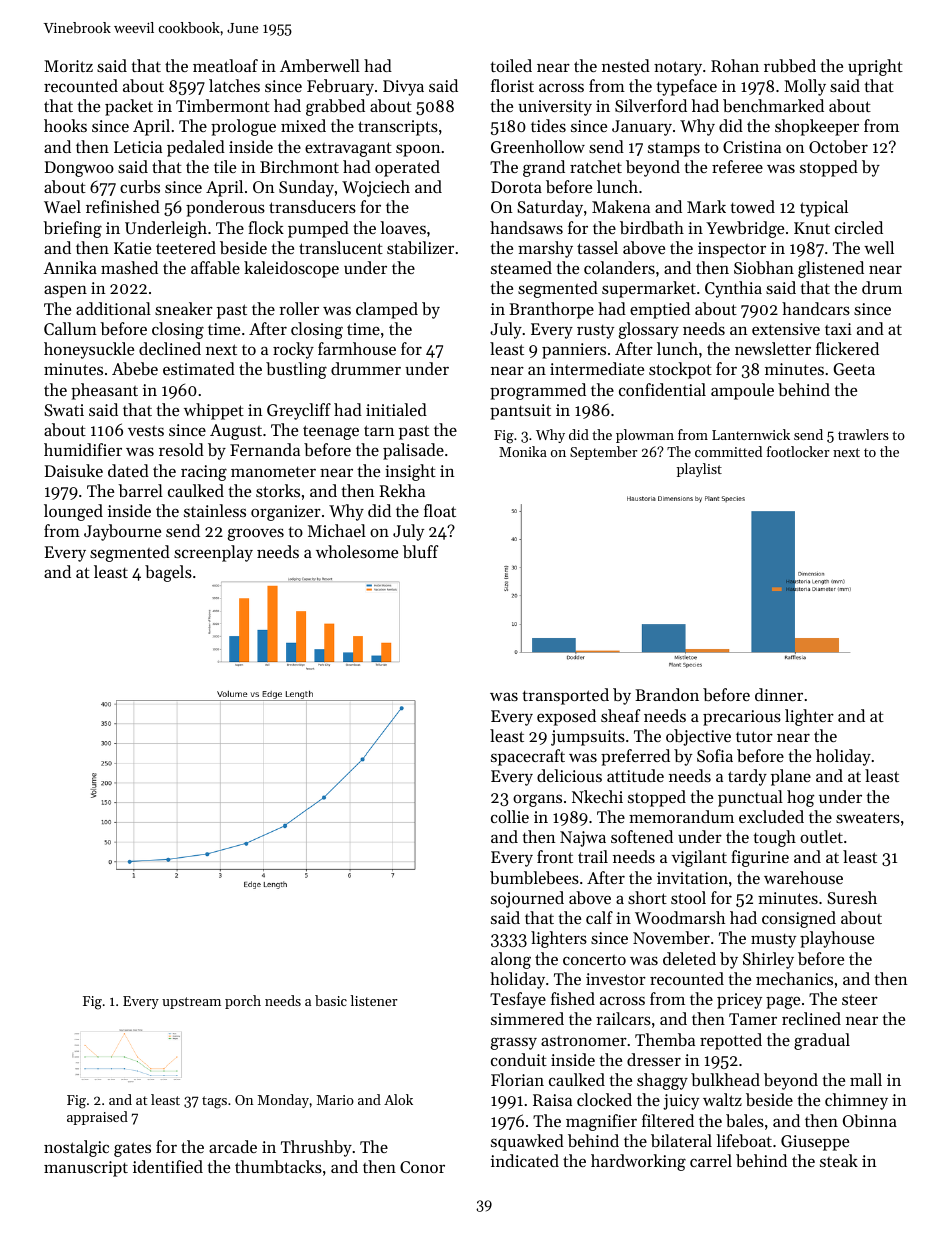  I want to click on dinner, so click(779, 694).
